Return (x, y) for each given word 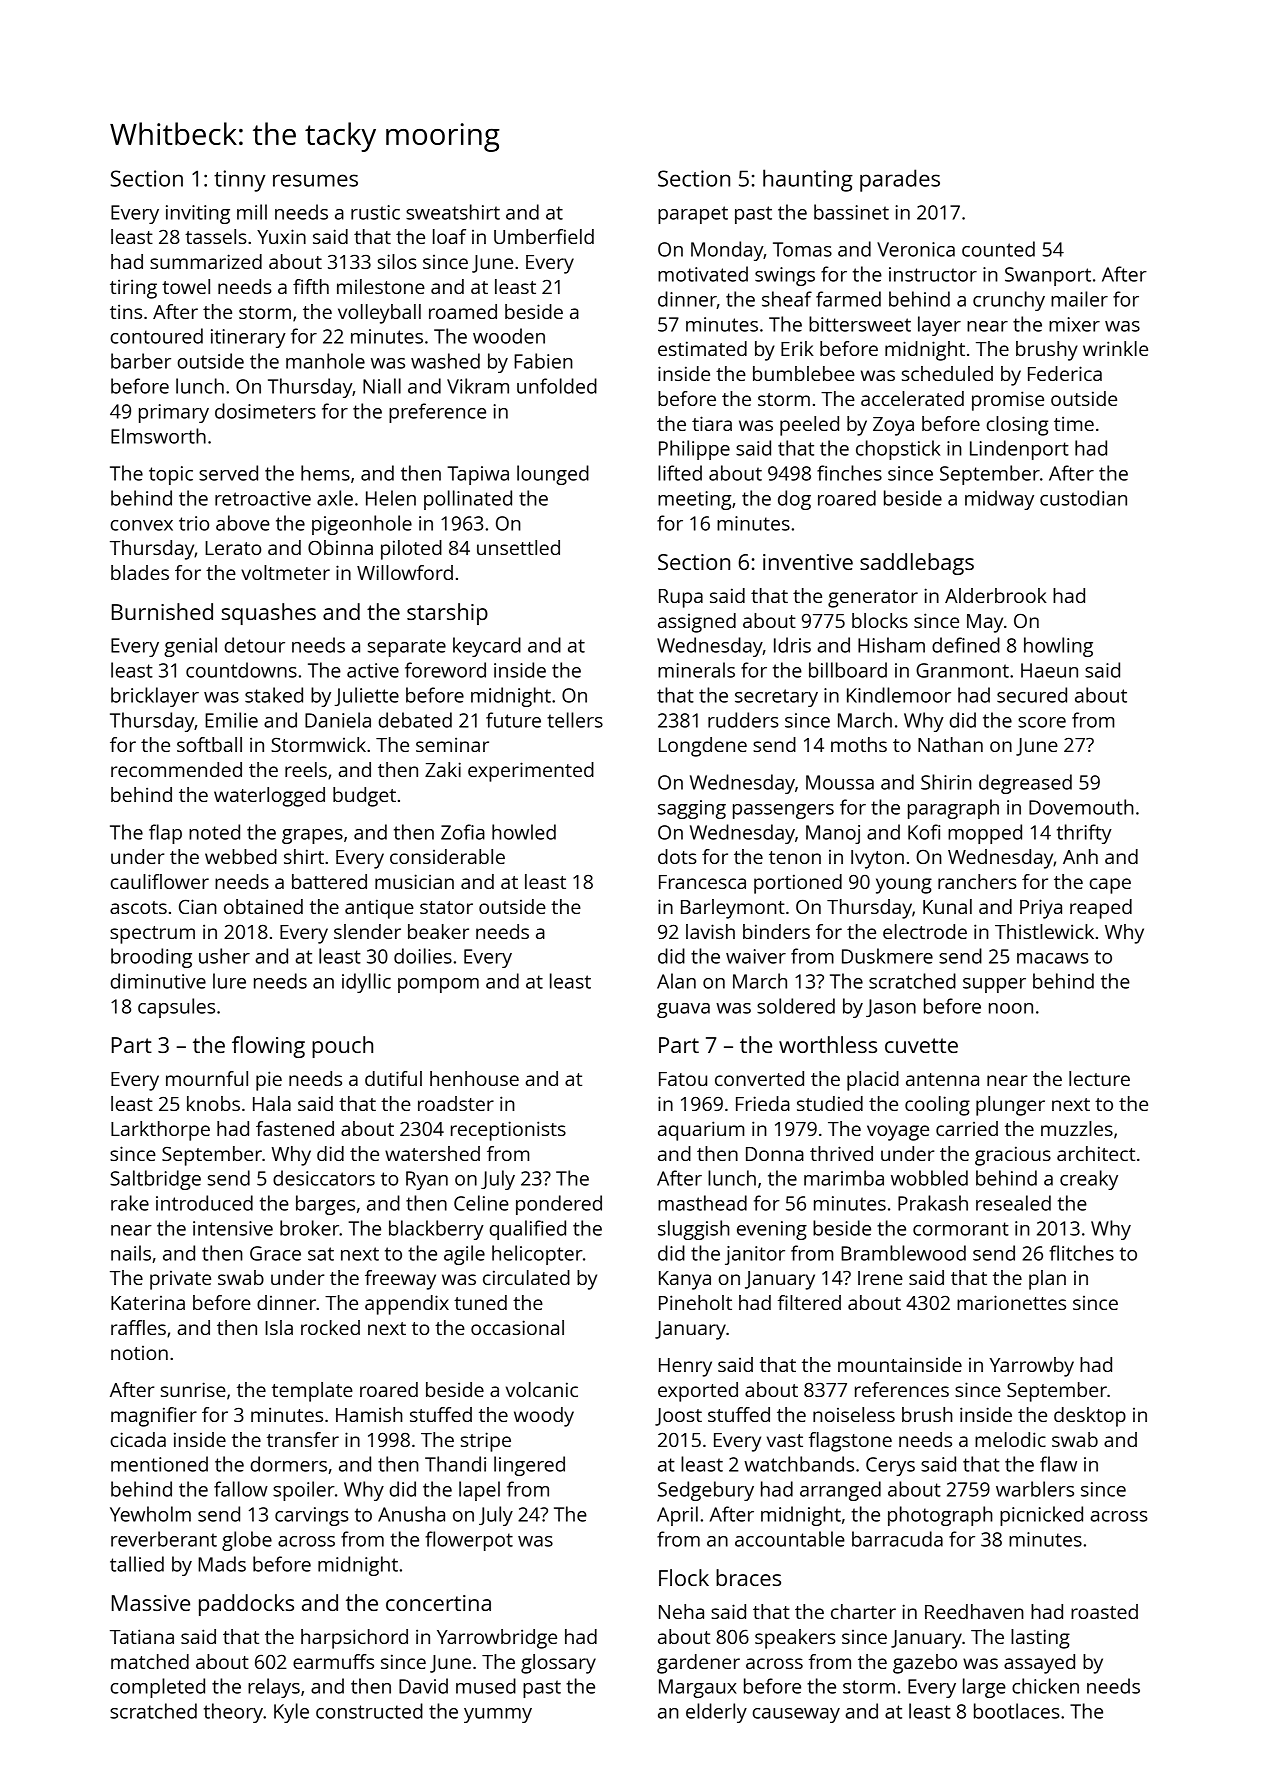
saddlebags (917, 564)
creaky (1089, 1180)
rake (130, 1203)
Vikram (478, 386)
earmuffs (333, 1661)
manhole (325, 361)
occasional (517, 1327)
